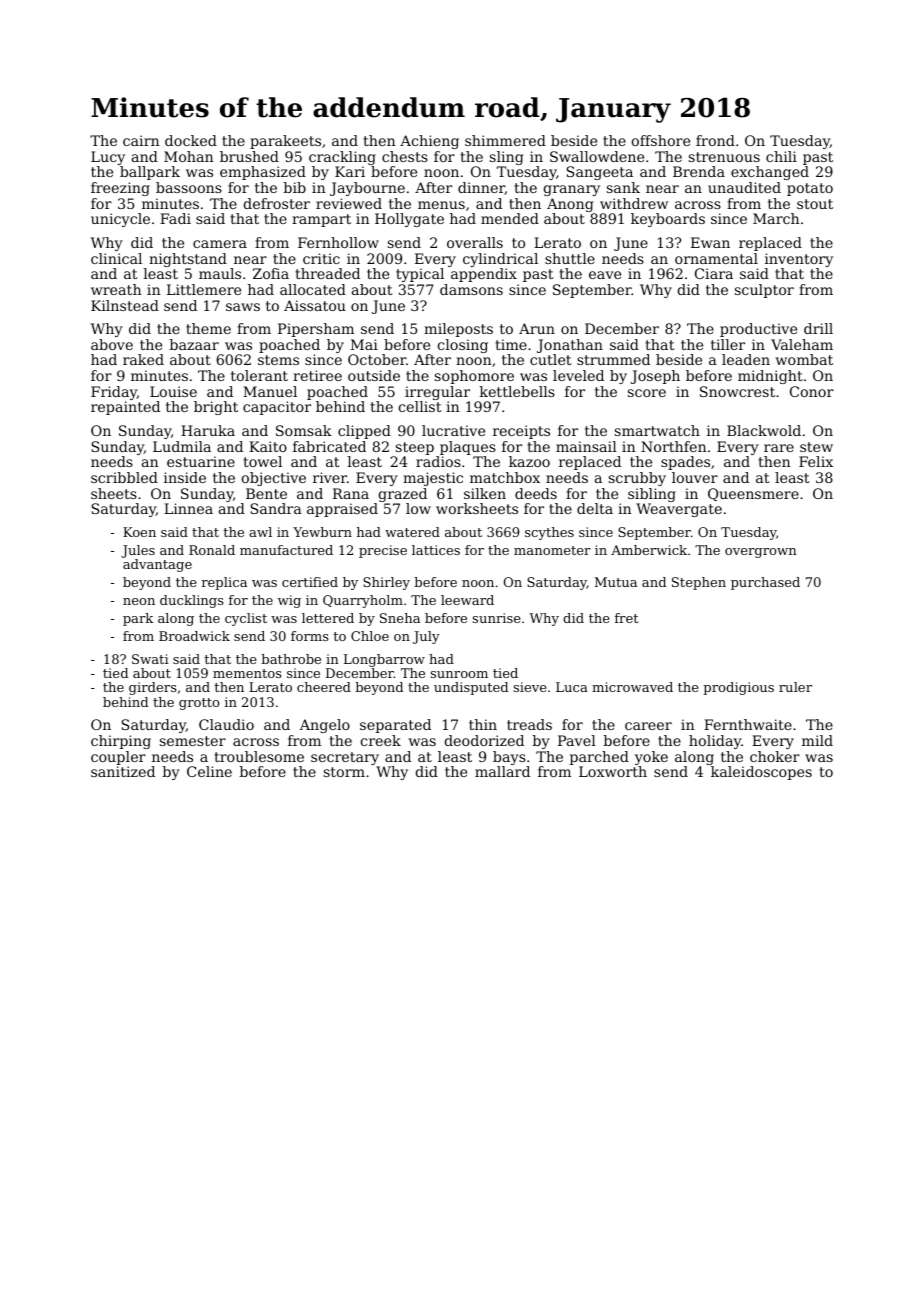  Describe the element at coordinates (668, 220) in the screenshot. I see `keyboards` at that location.
